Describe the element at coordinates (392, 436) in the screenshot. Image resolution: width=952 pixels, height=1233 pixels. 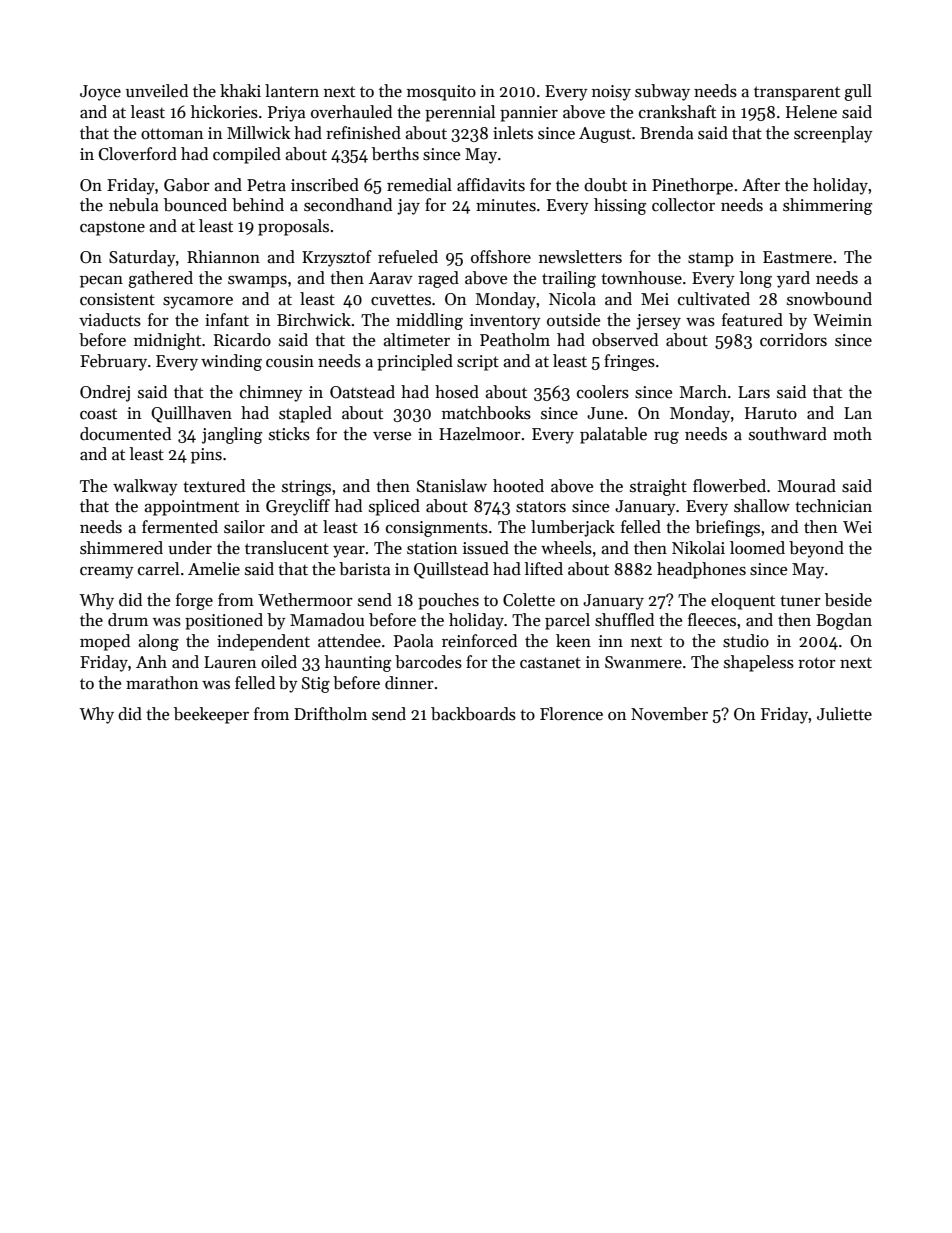
I see `verse` at that location.
